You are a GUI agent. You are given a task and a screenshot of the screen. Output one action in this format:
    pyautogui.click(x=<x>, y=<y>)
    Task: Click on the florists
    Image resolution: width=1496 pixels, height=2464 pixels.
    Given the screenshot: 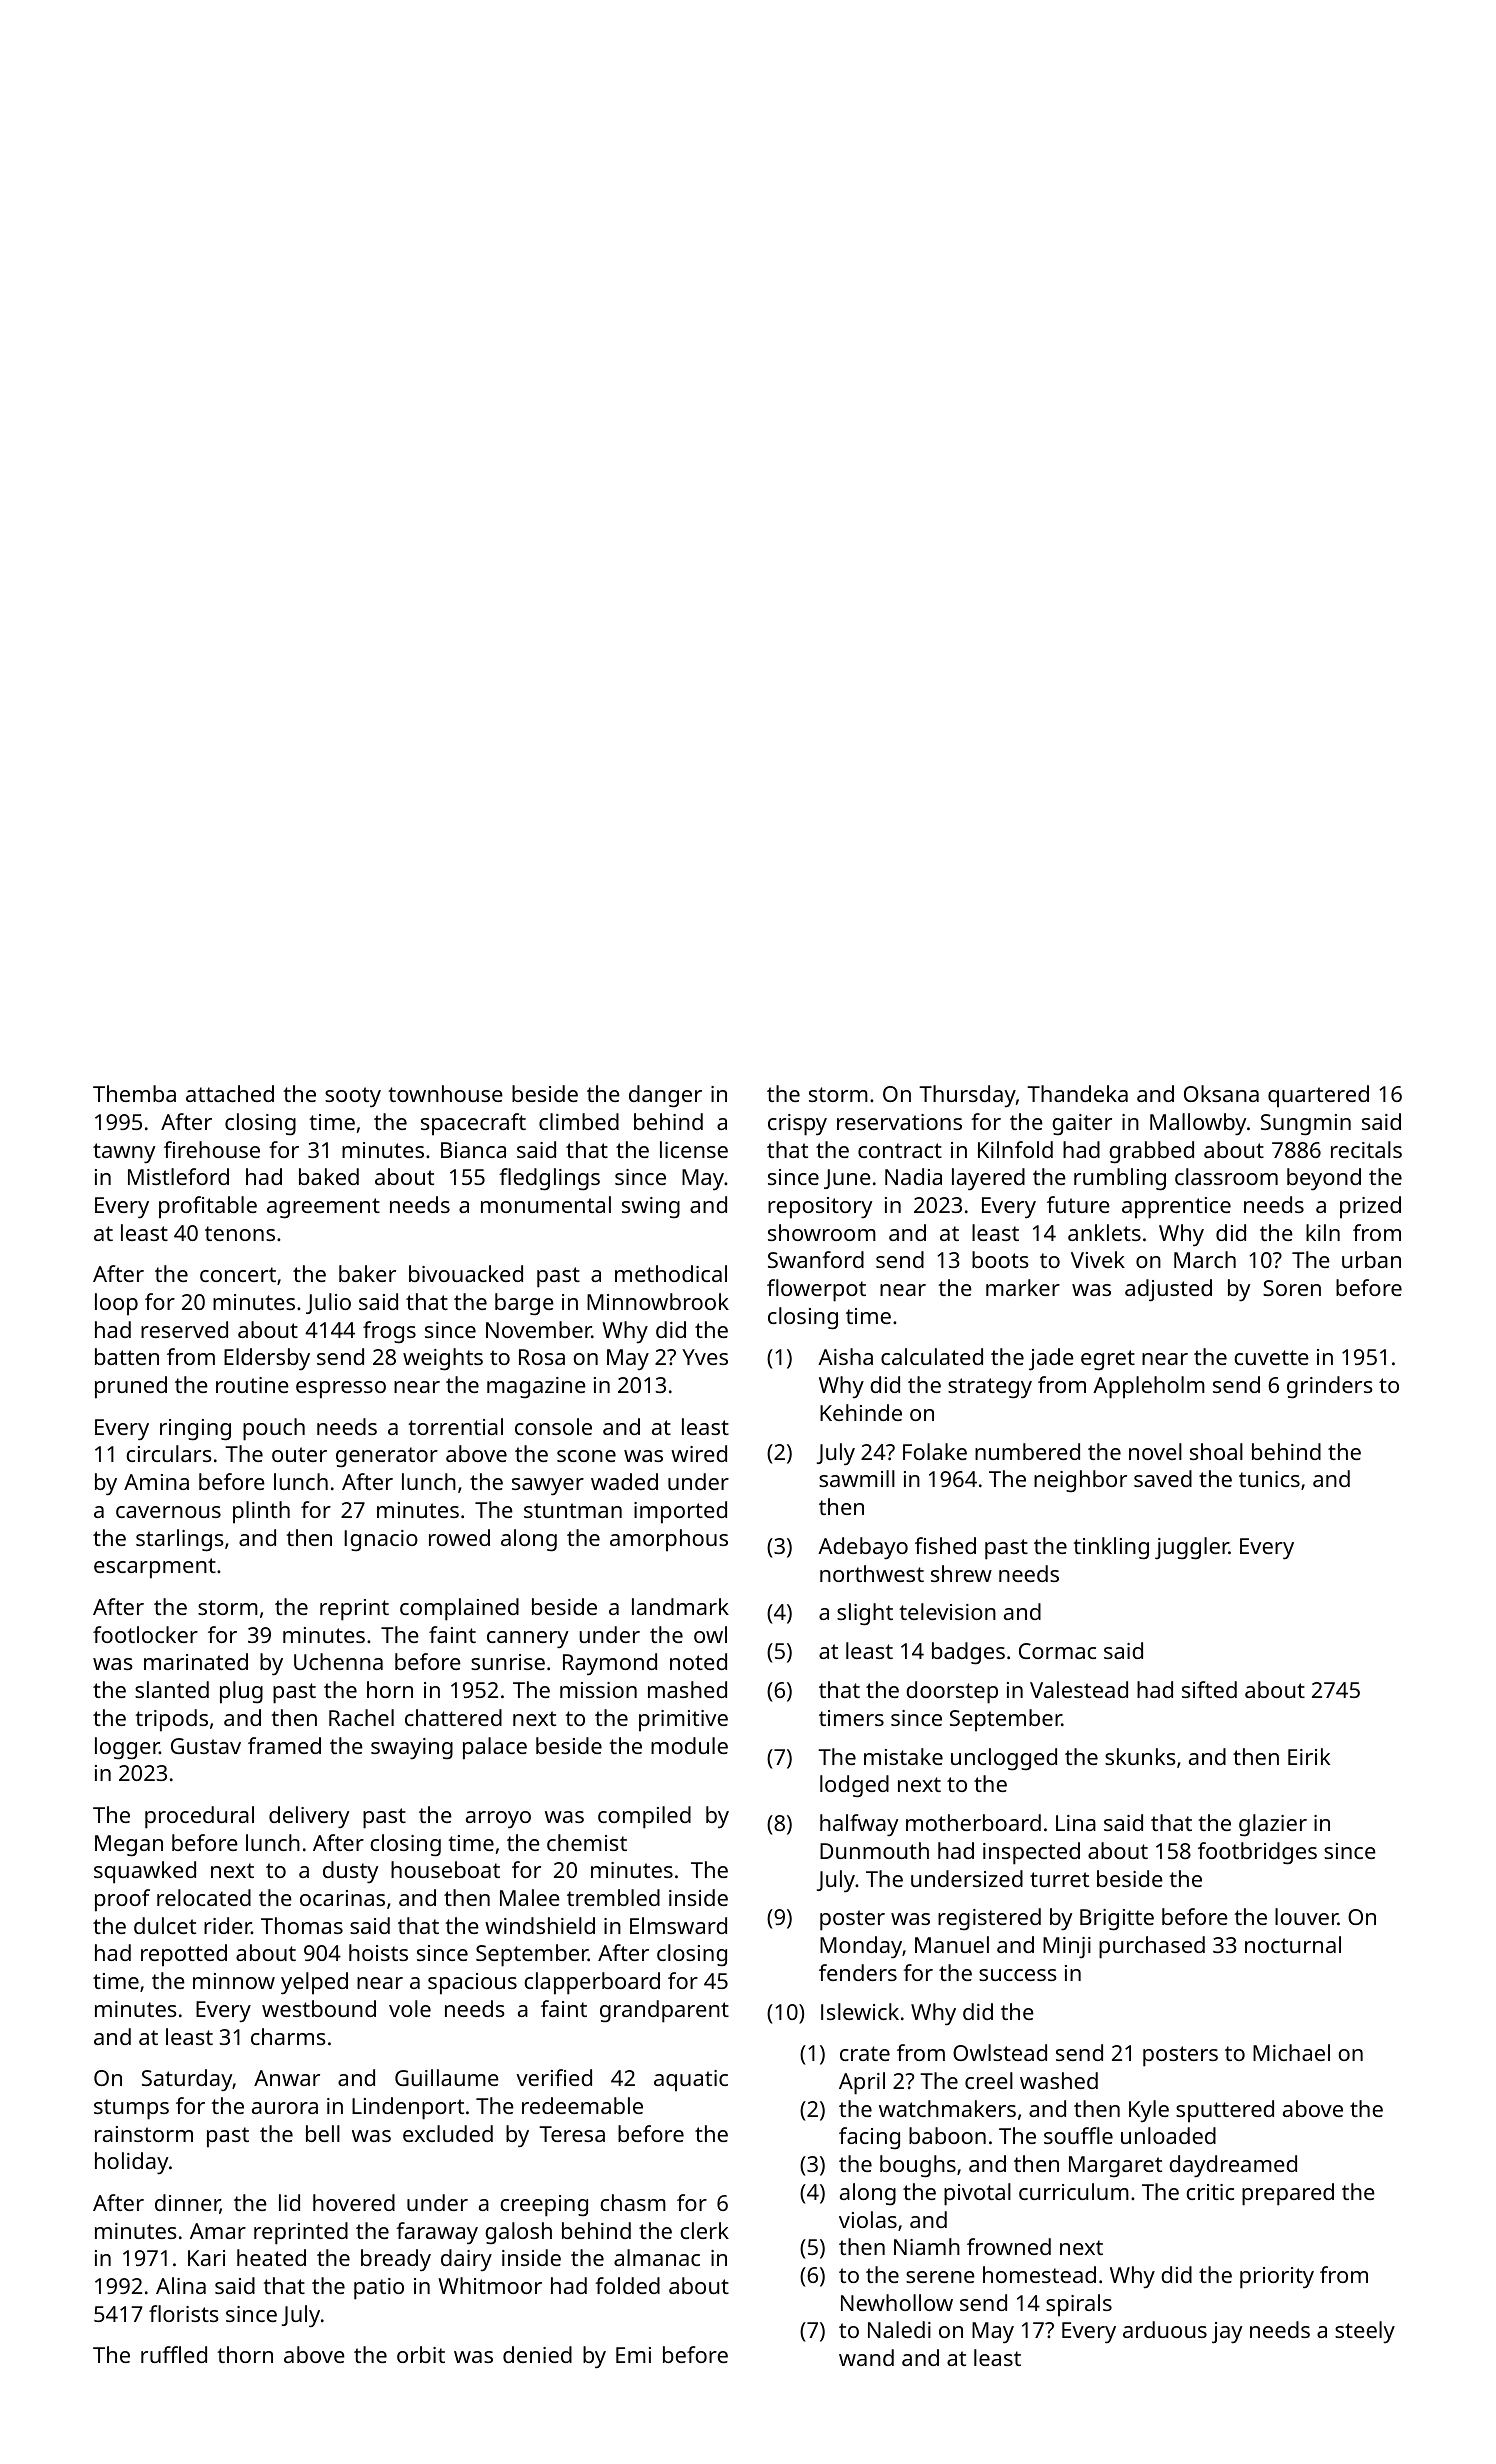 What is the action you would take?
    pyautogui.click(x=184, y=2313)
